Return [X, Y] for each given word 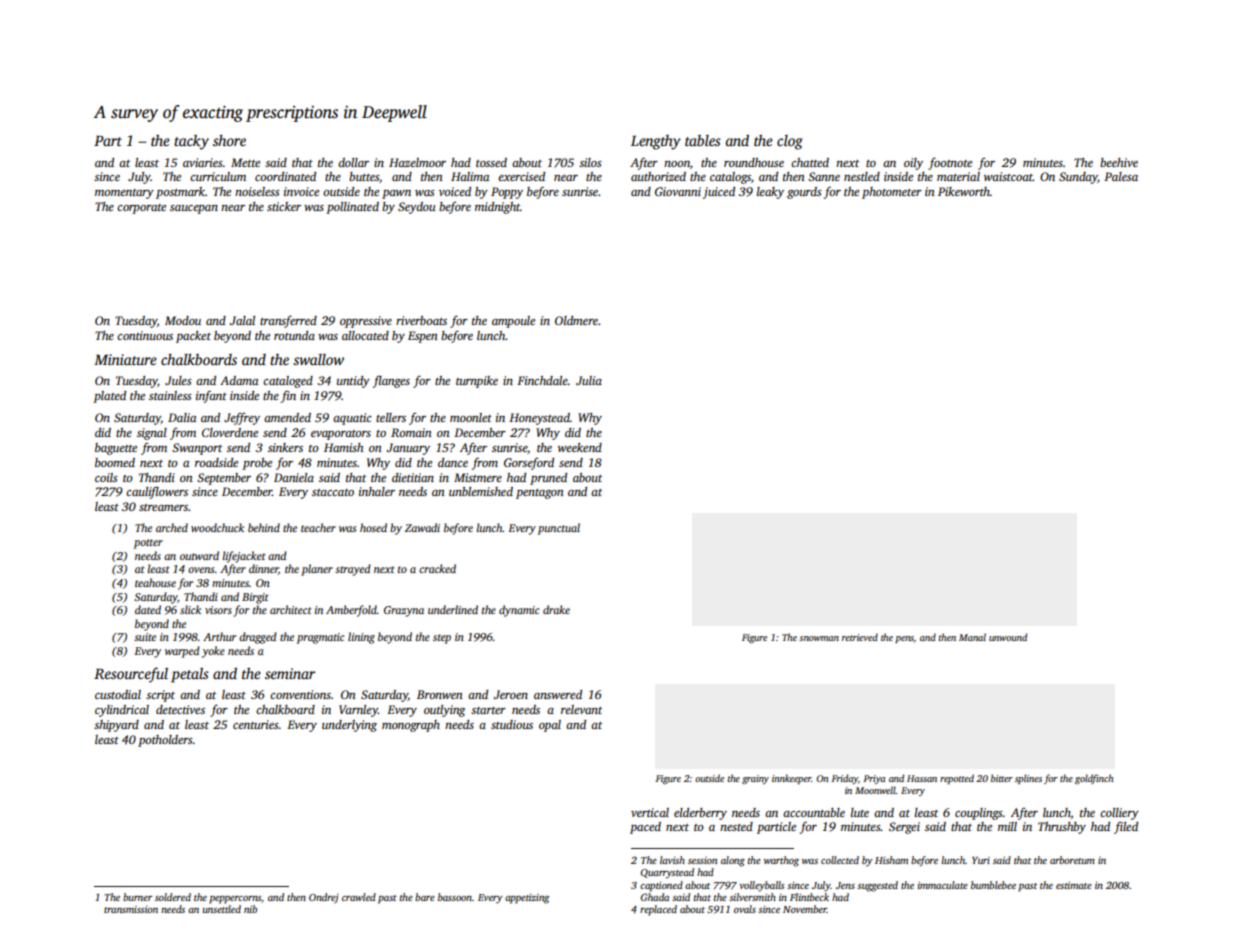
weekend [580, 447]
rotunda [294, 335]
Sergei [904, 828]
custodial [118, 694]
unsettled [222, 909]
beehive [1119, 162]
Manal [972, 637]
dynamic [519, 611]
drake [556, 609]
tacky [191, 142]
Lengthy [656, 142]
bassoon [455, 897]
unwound [1008, 637]
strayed [353, 570]
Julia [589, 380]
